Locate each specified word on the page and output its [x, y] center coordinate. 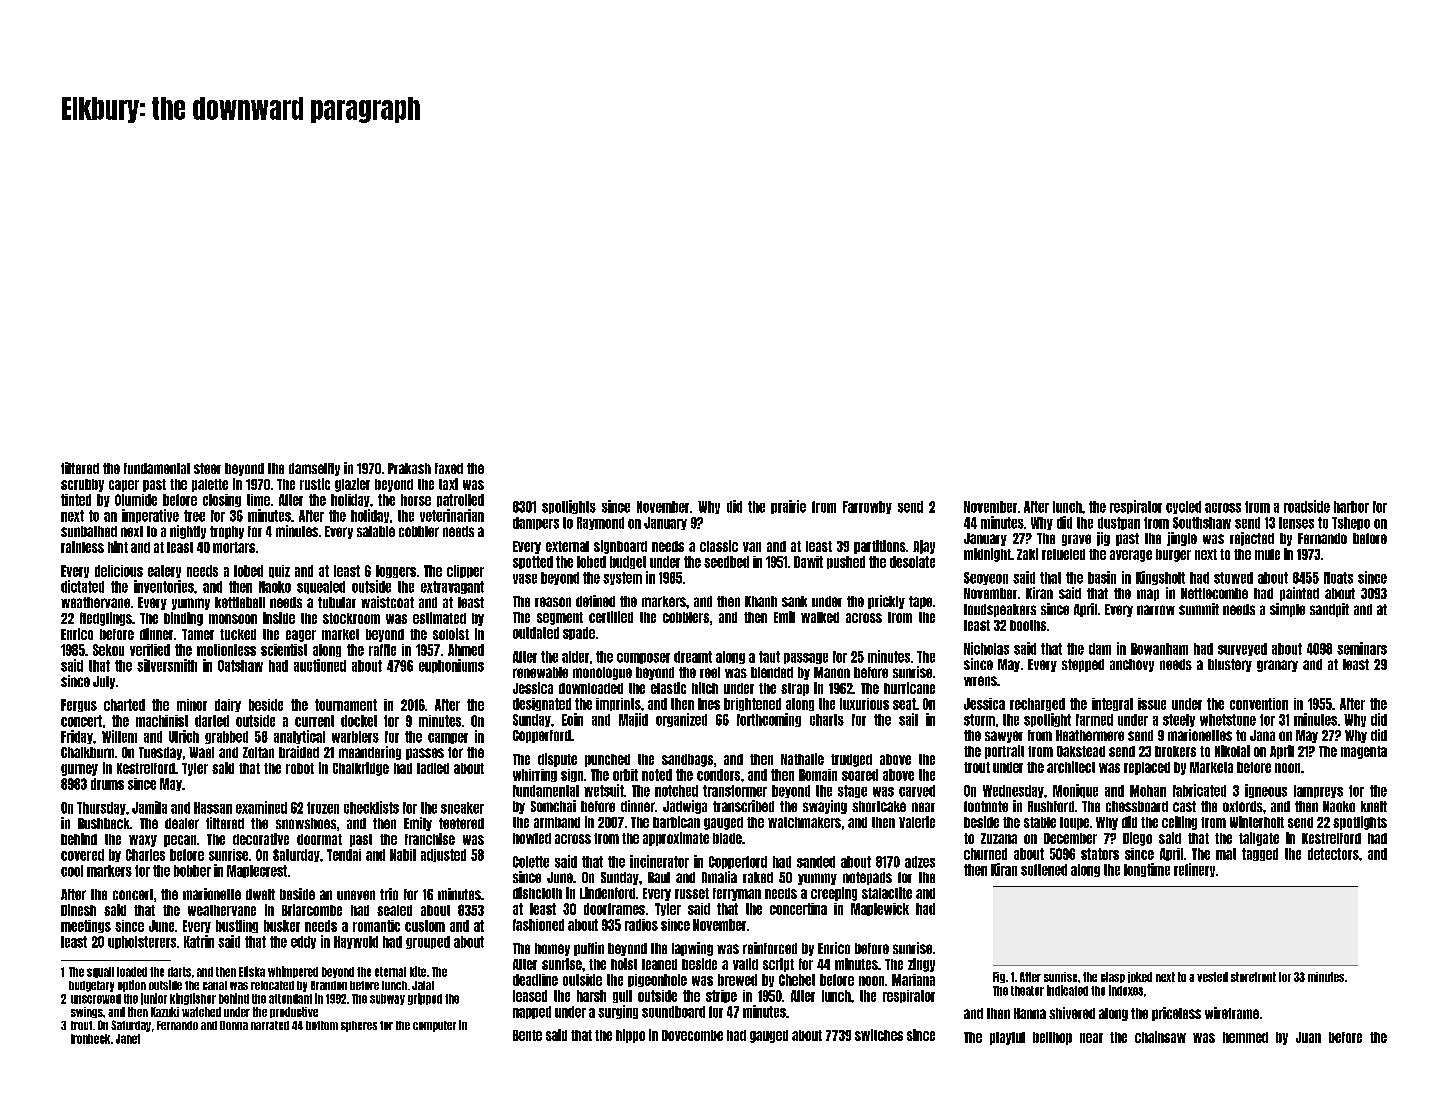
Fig [999, 977]
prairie [788, 507]
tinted [76, 500]
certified [611, 617]
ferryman [737, 894]
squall [100, 972]
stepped [1083, 665]
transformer [735, 791]
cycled [1183, 507]
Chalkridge [361, 769]
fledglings [106, 619]
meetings [86, 926]
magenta [1364, 752]
